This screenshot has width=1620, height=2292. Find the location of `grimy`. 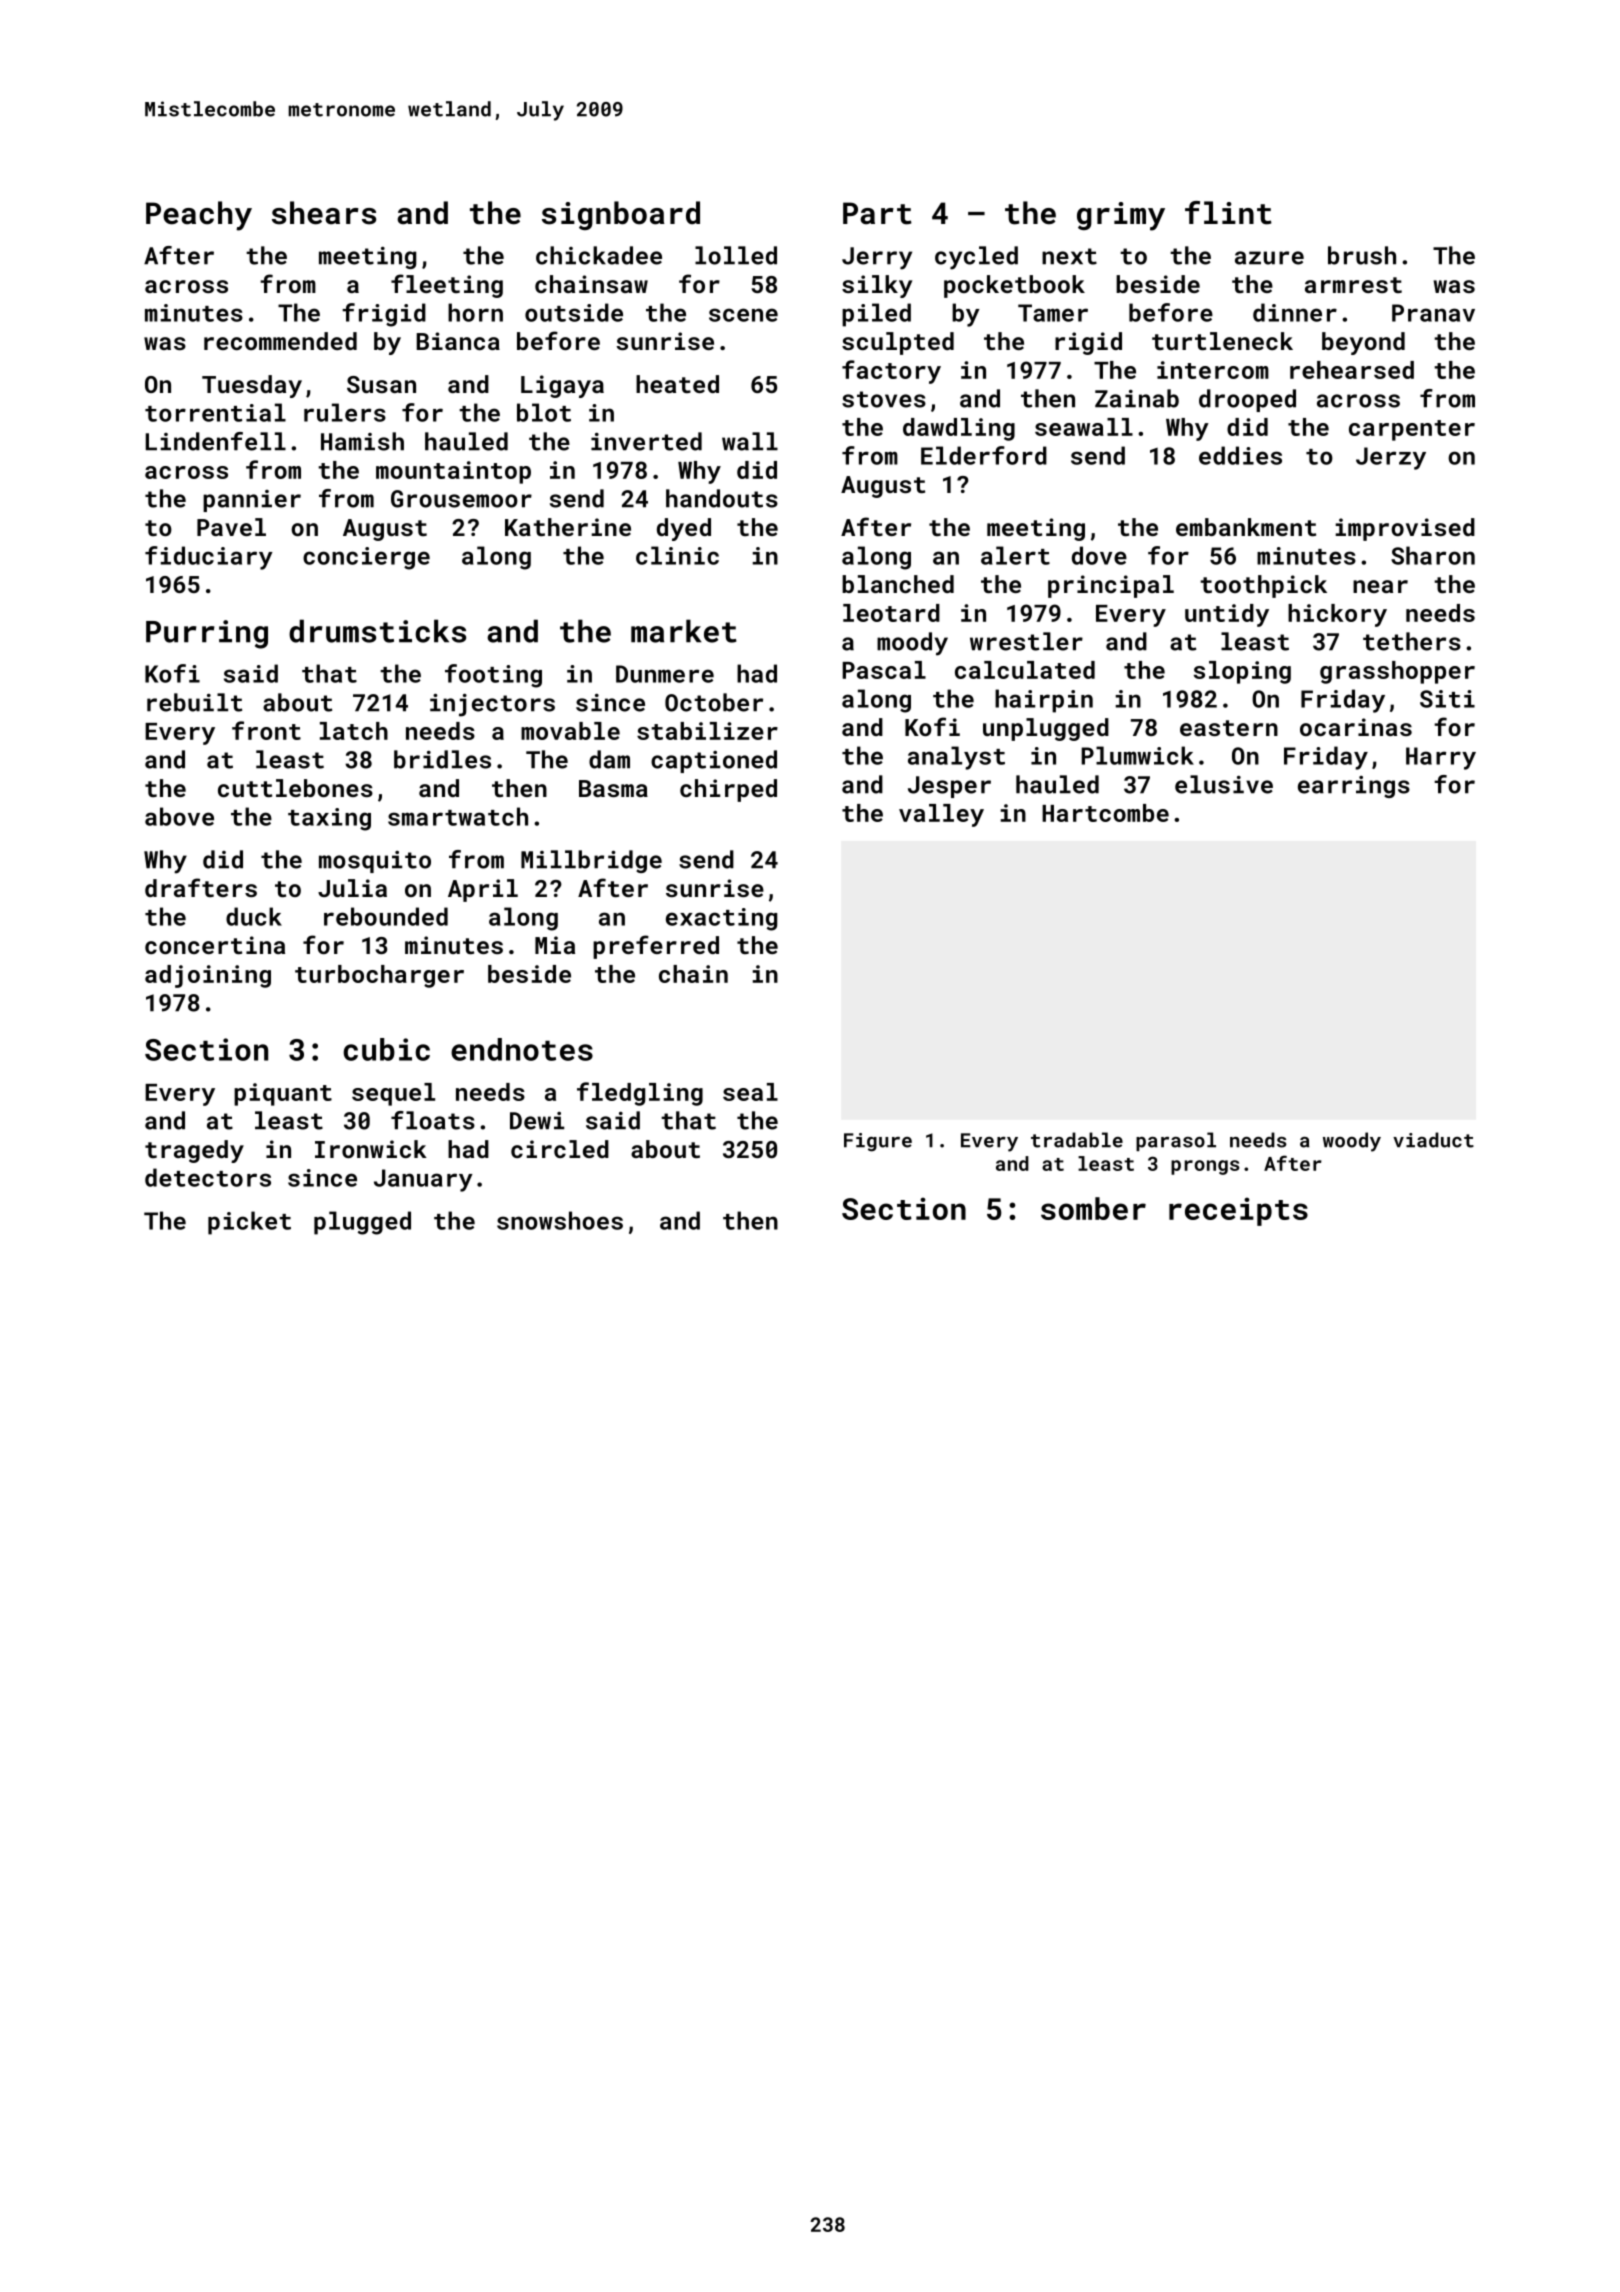

grimy is located at coordinates (1121, 216).
